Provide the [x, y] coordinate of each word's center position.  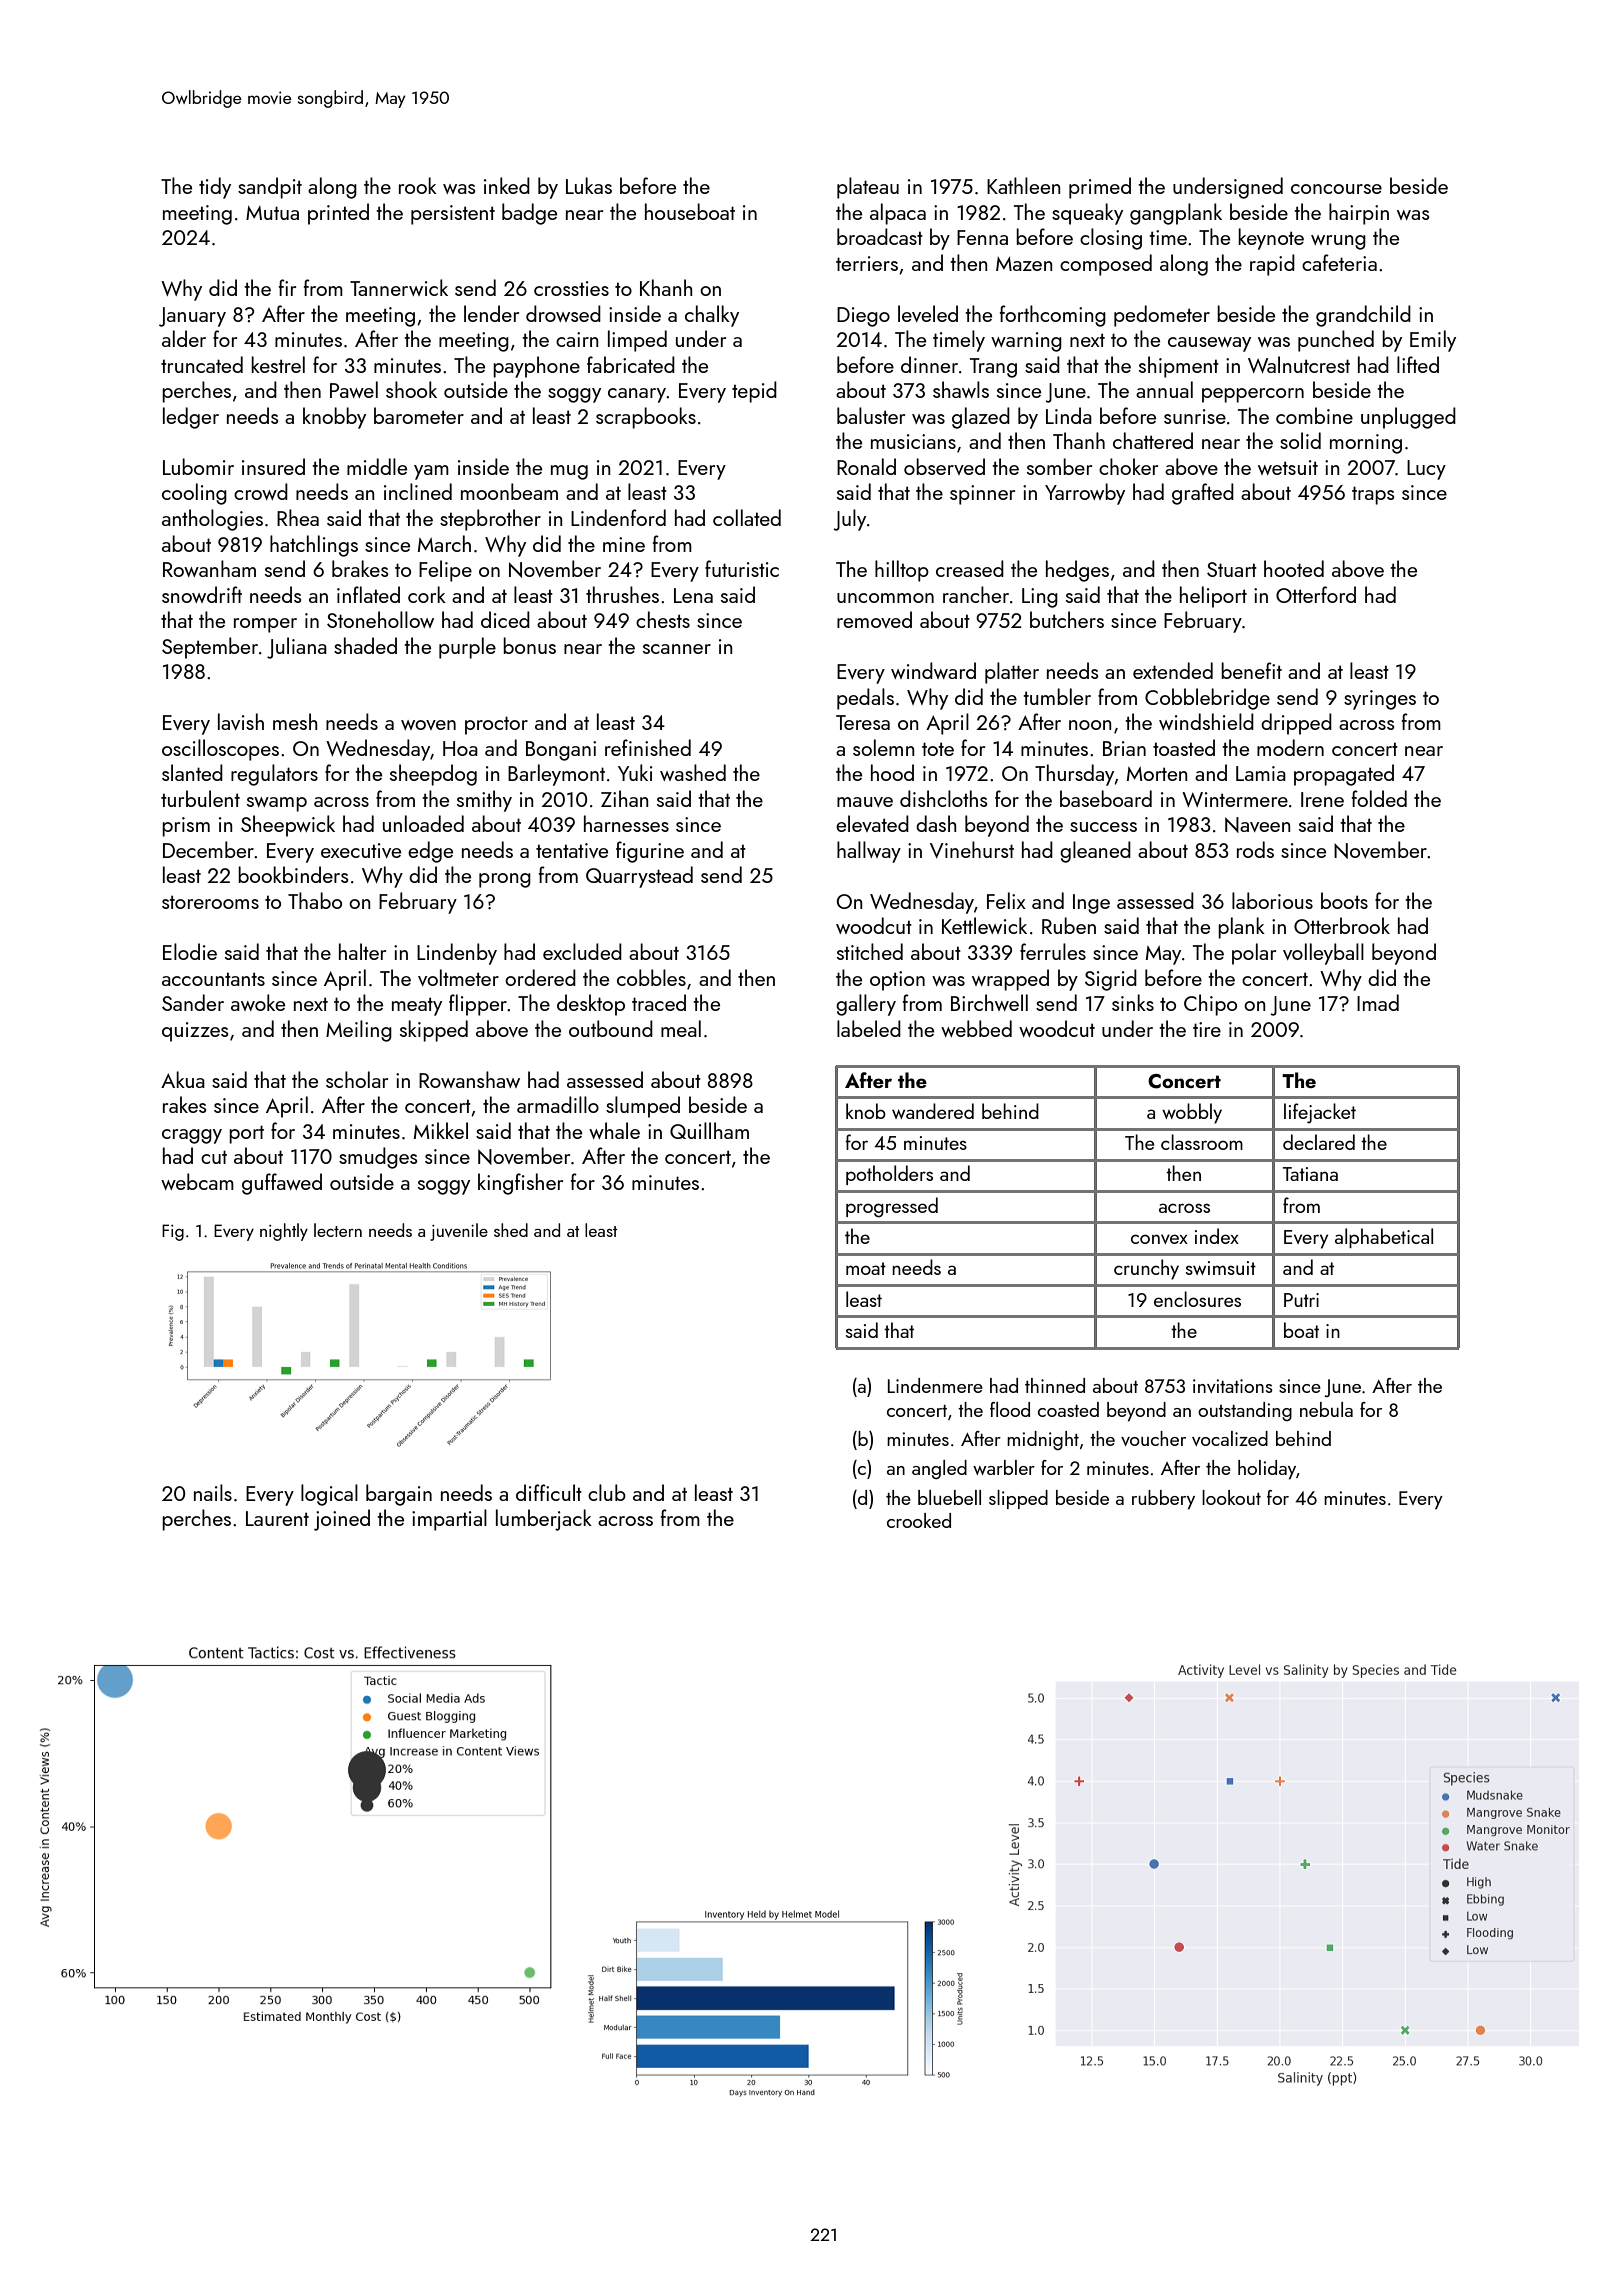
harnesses [626, 823]
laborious [1272, 900]
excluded [582, 951]
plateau [868, 188]
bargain [399, 1495]
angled [939, 1469]
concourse [1336, 189]
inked [507, 185]
